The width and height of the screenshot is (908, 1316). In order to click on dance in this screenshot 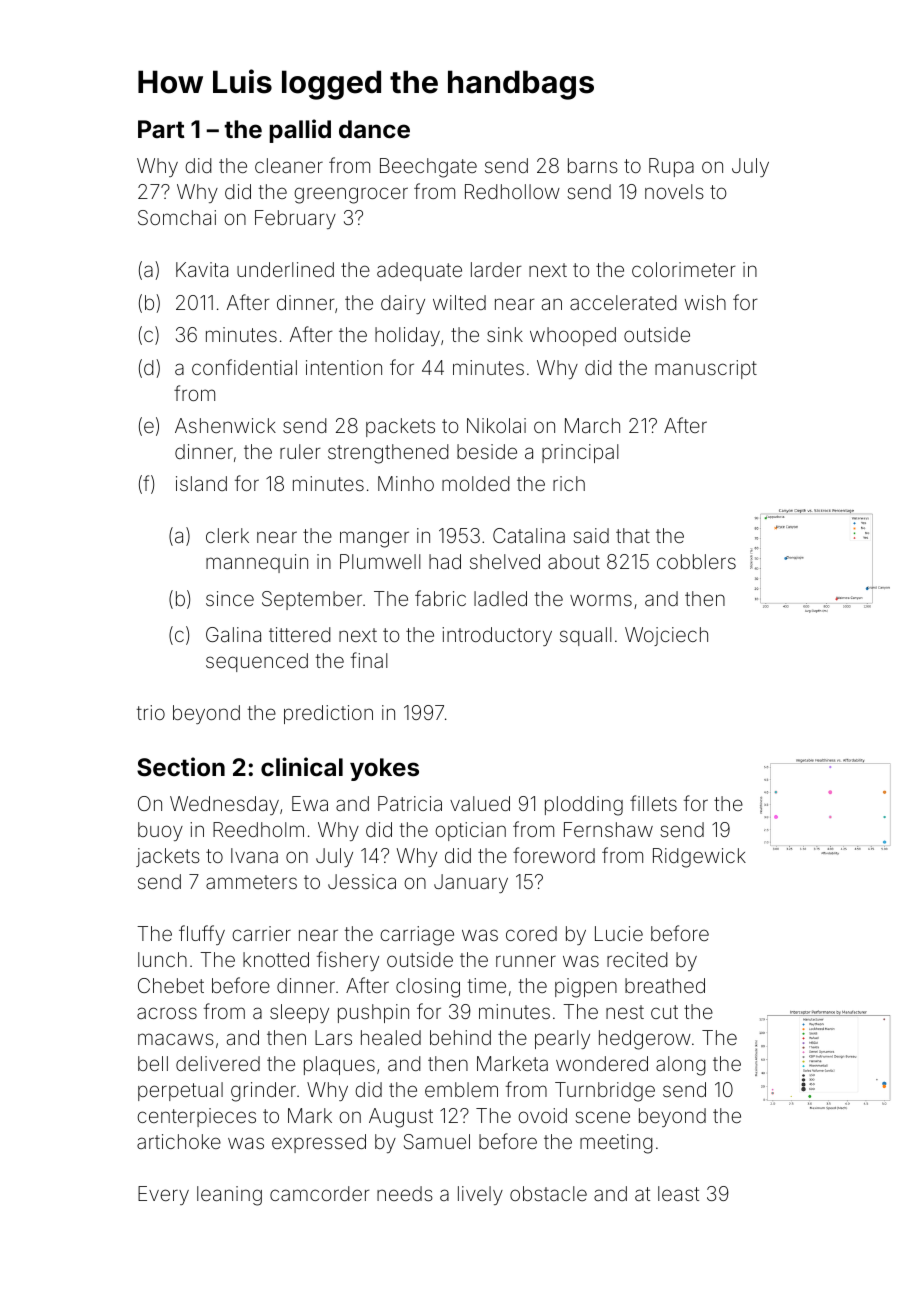, I will do `click(374, 129)`.
